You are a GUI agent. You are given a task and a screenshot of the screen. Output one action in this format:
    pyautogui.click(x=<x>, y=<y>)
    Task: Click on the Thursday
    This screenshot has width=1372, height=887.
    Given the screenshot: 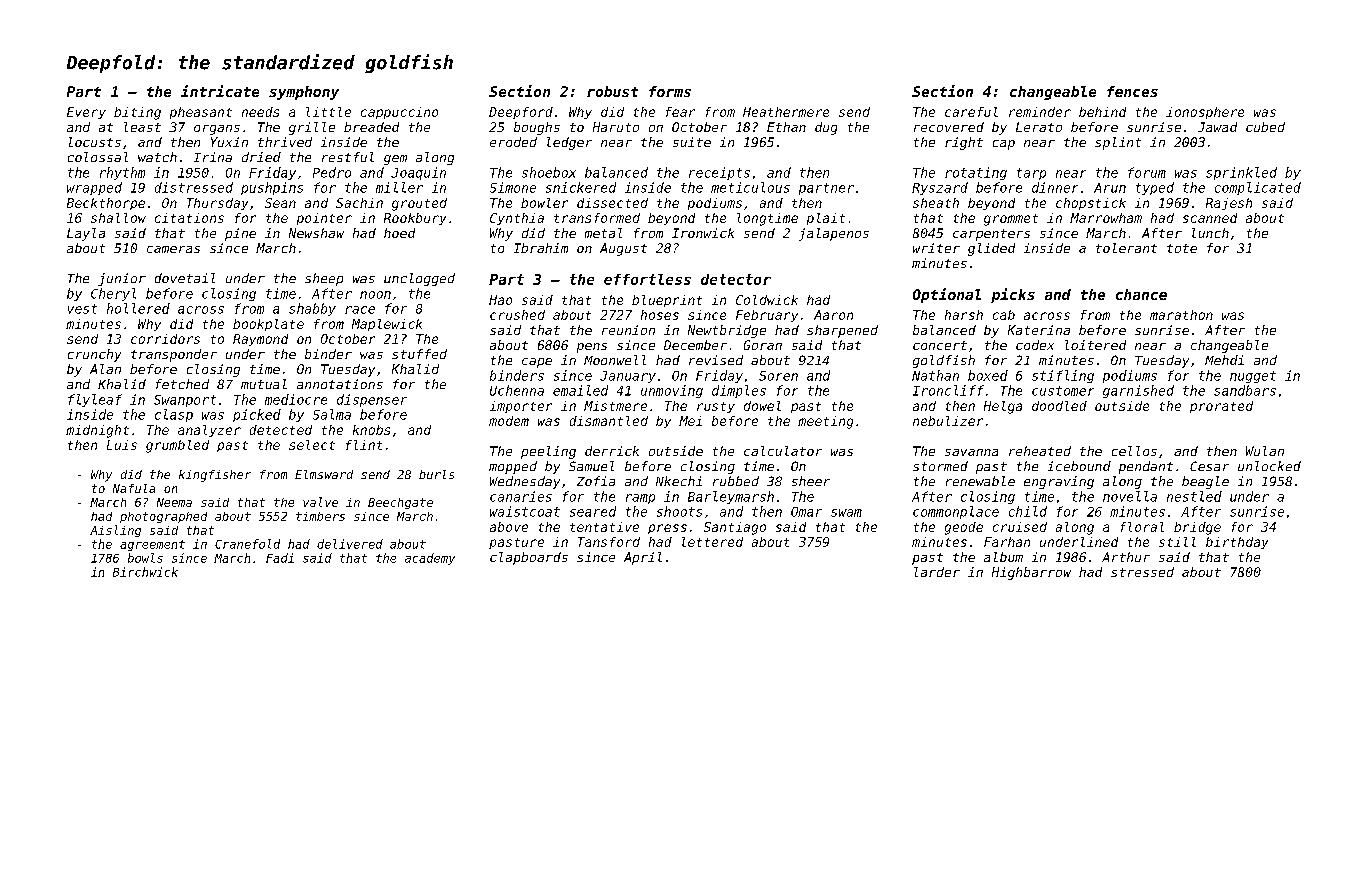 What is the action you would take?
    pyautogui.click(x=217, y=204)
